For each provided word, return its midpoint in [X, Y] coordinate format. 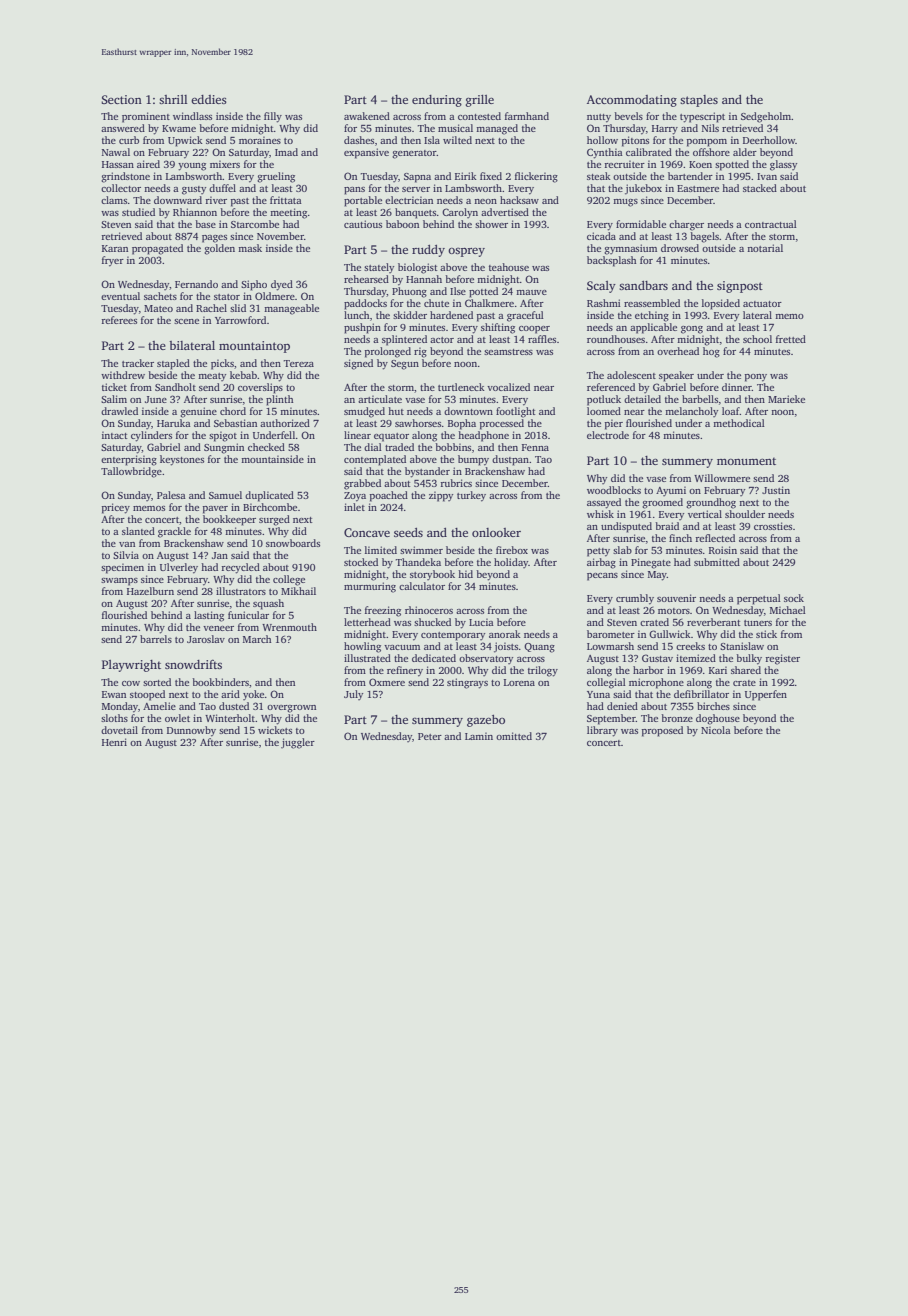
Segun [405, 365]
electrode [608, 435]
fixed [491, 176]
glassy [783, 165]
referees [119, 320]
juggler [298, 743]
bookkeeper [229, 520]
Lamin [479, 736]
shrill [173, 99]
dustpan [510, 460]
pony [756, 378]
